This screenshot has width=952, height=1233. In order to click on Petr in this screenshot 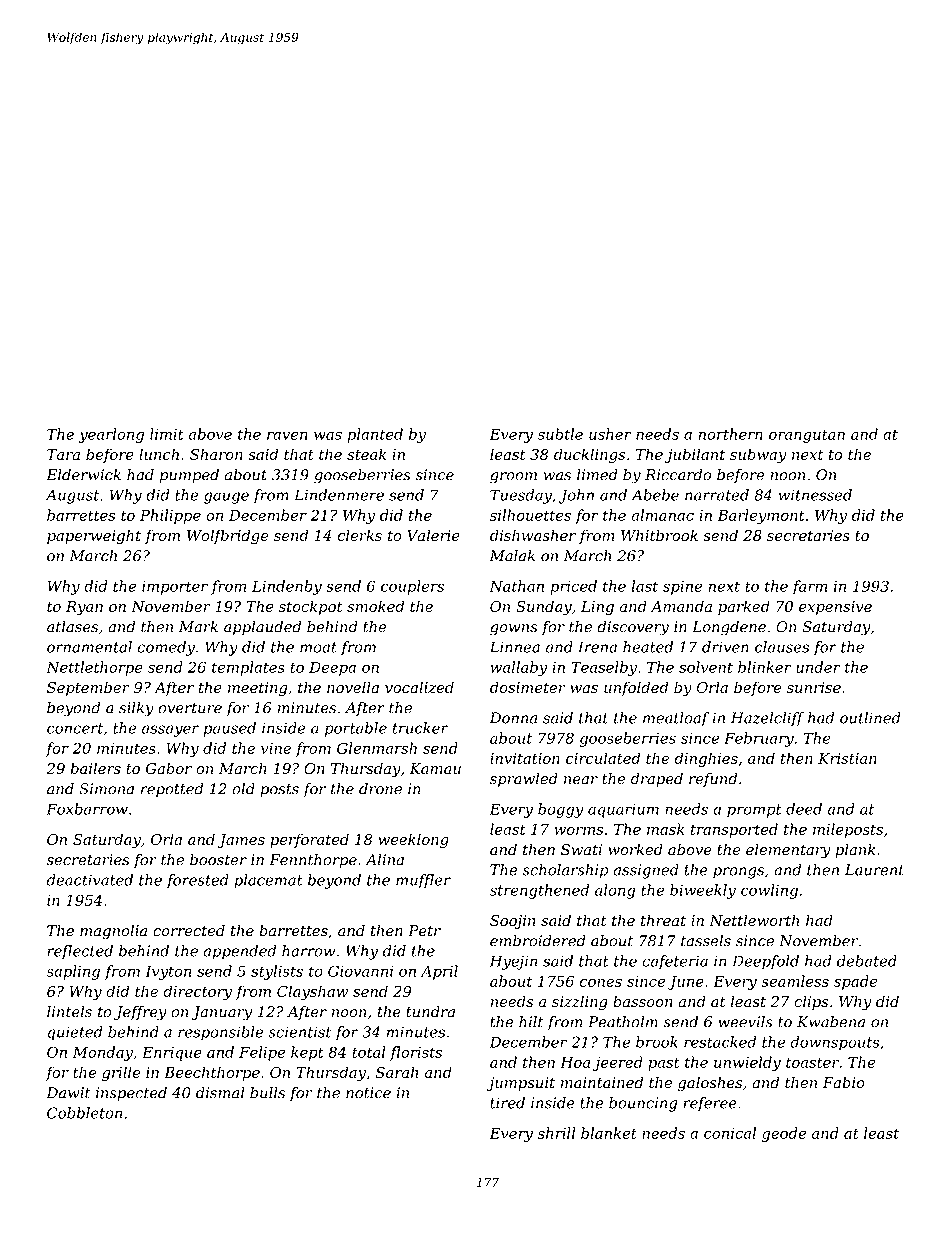, I will do `click(424, 931)`.
